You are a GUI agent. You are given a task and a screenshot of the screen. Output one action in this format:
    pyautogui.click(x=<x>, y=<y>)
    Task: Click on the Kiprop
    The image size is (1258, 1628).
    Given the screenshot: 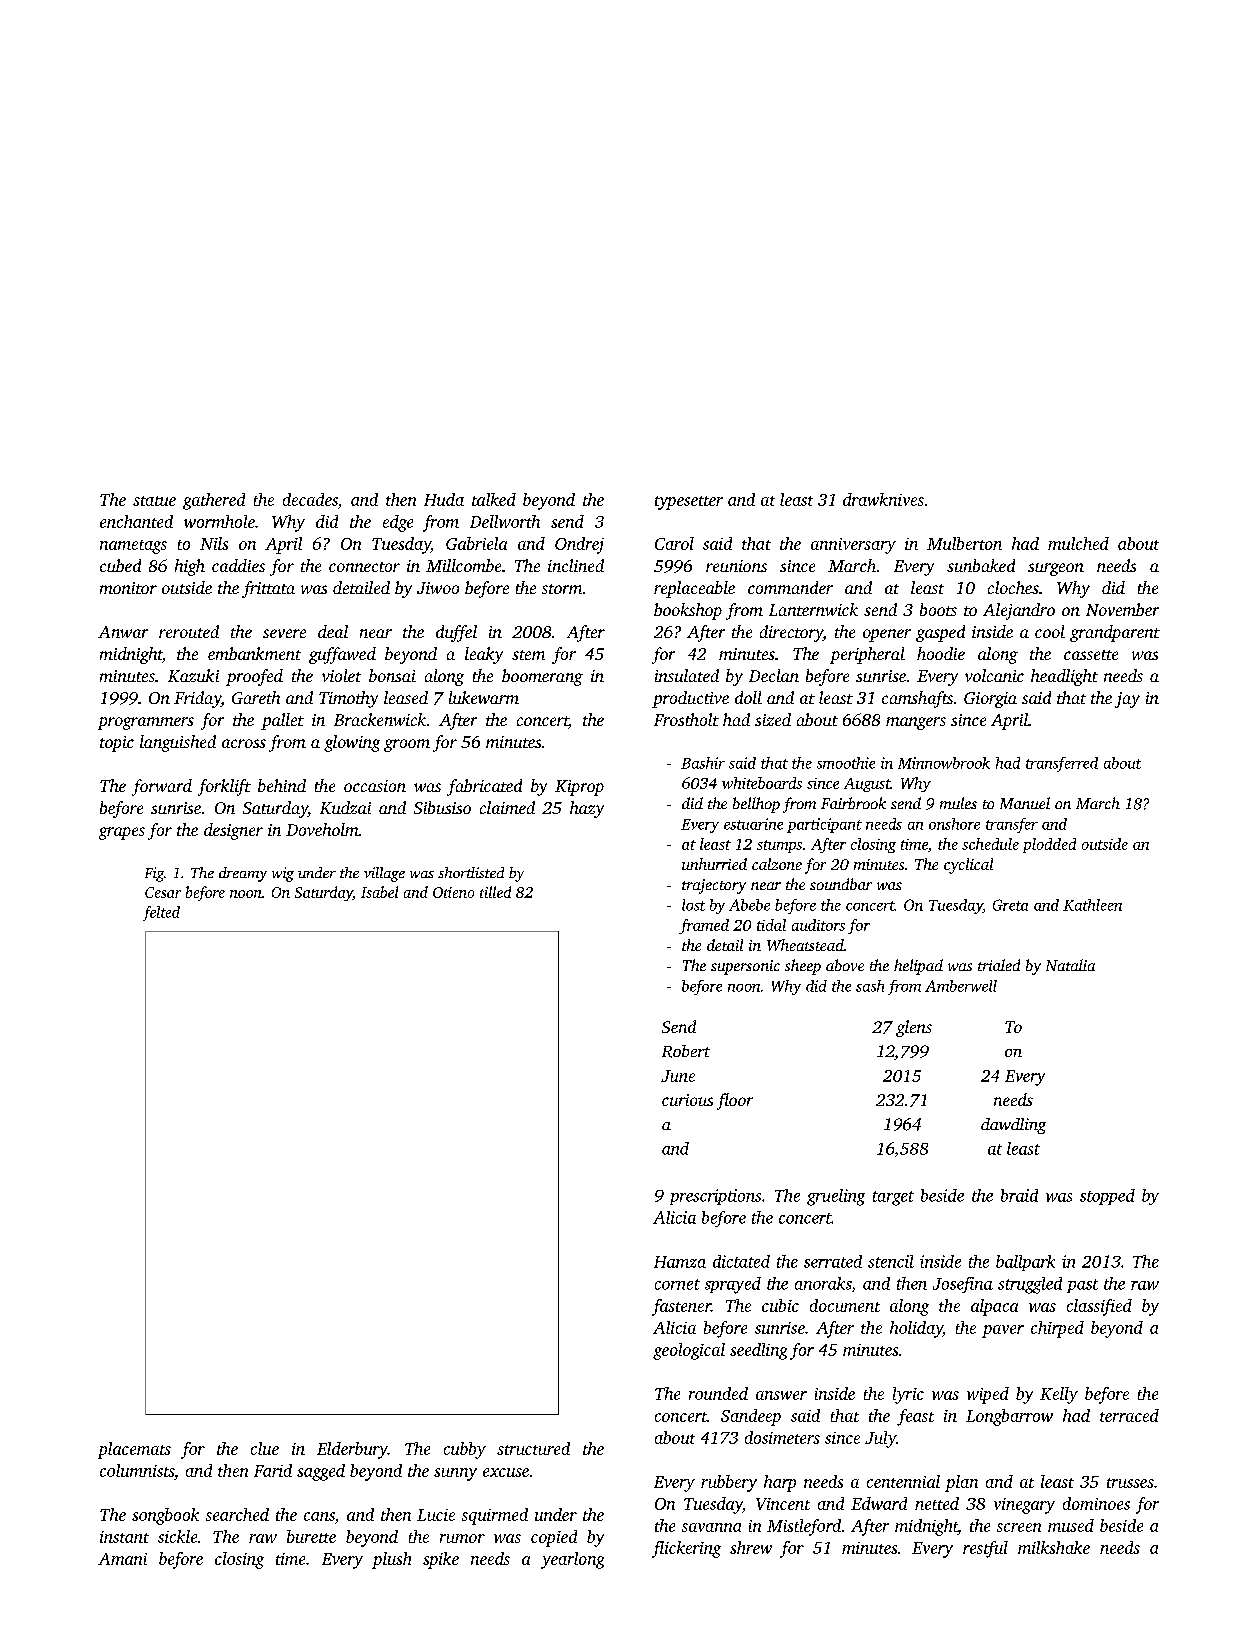 What is the action you would take?
    pyautogui.click(x=579, y=788)
